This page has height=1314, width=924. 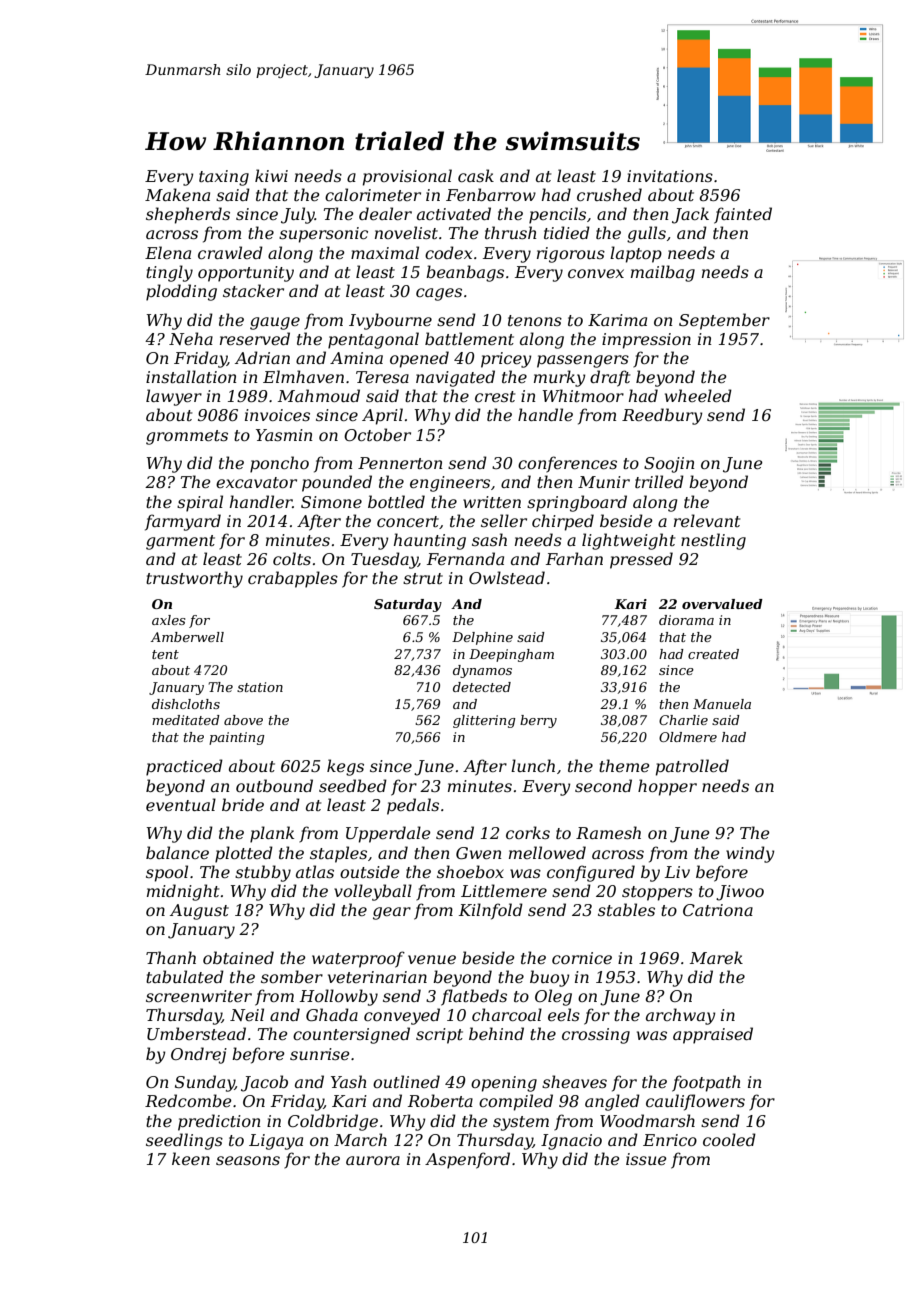 I want to click on sunrise, so click(x=320, y=1054).
